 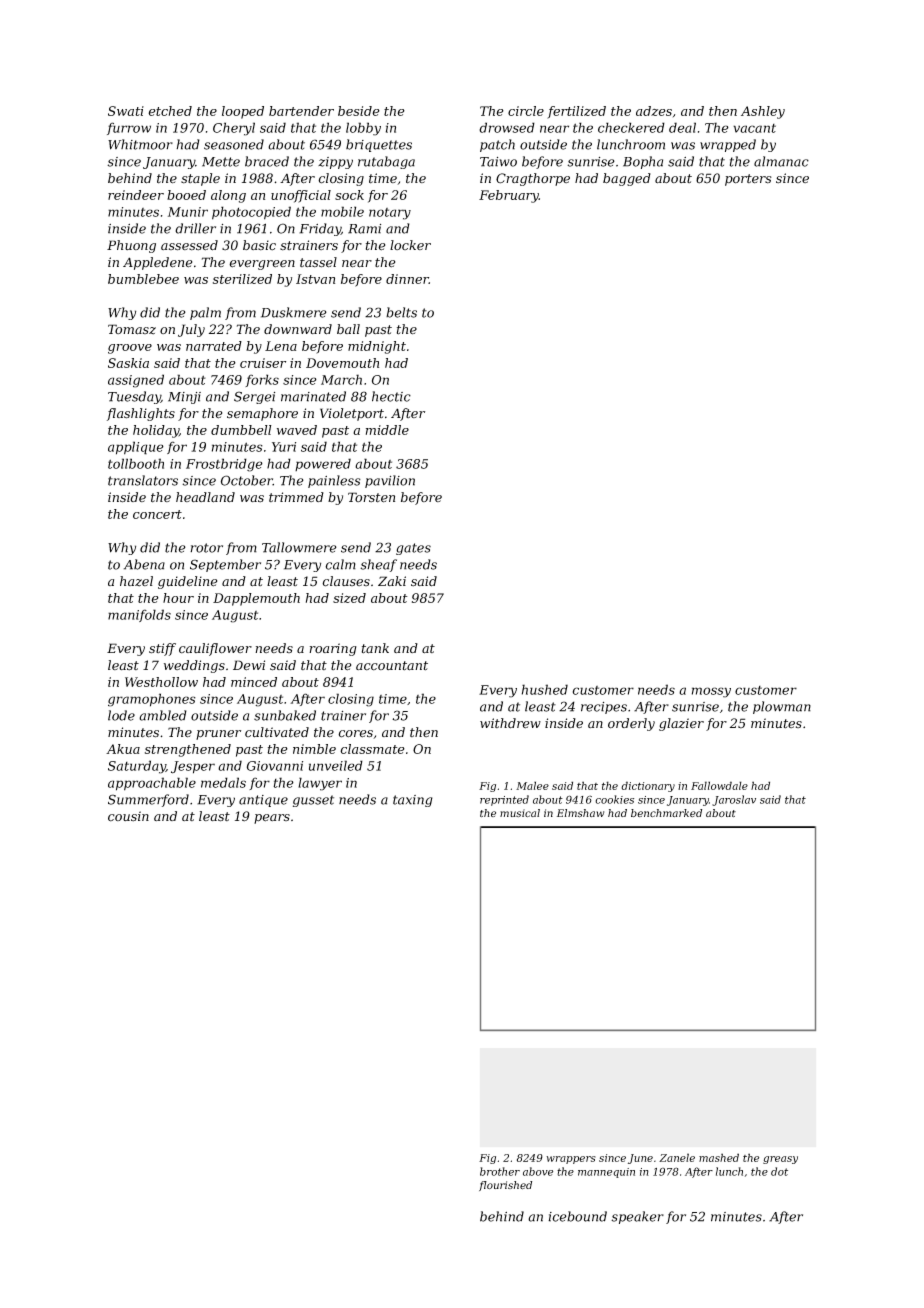 What do you see at coordinates (272, 819) in the page?
I see `pears` at bounding box center [272, 819].
